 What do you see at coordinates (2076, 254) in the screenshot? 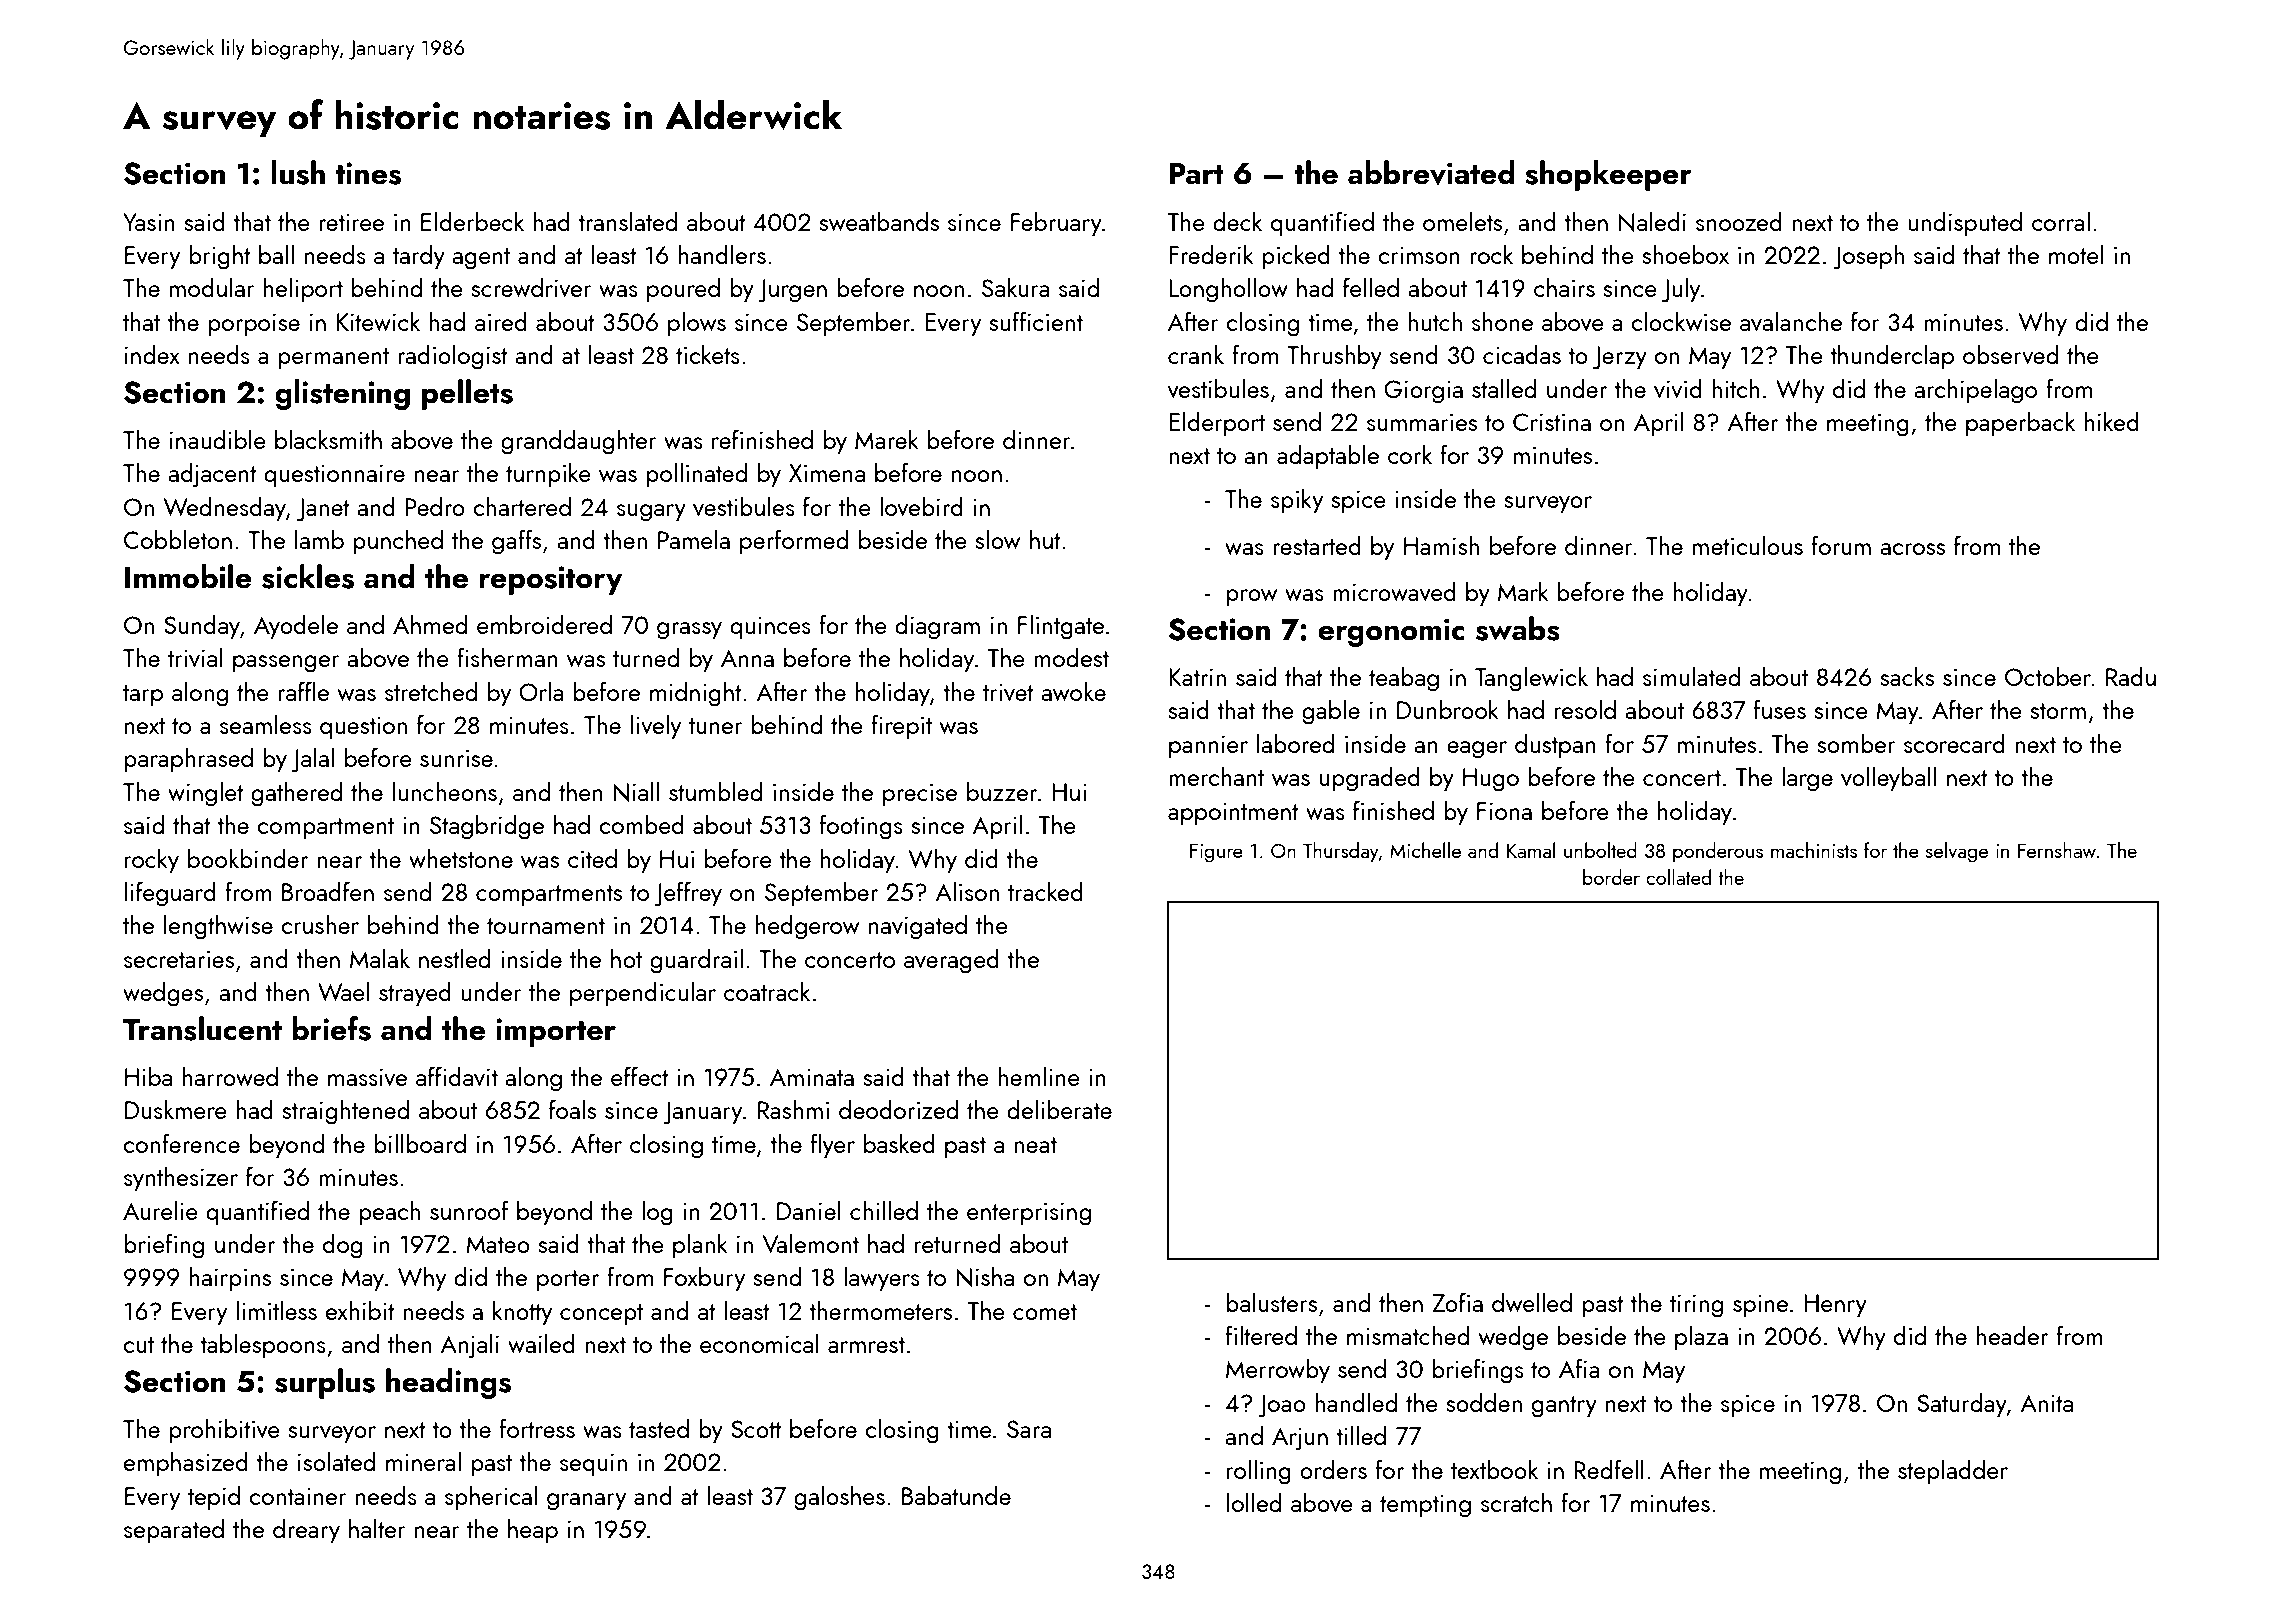
I see `motel` at bounding box center [2076, 254].
